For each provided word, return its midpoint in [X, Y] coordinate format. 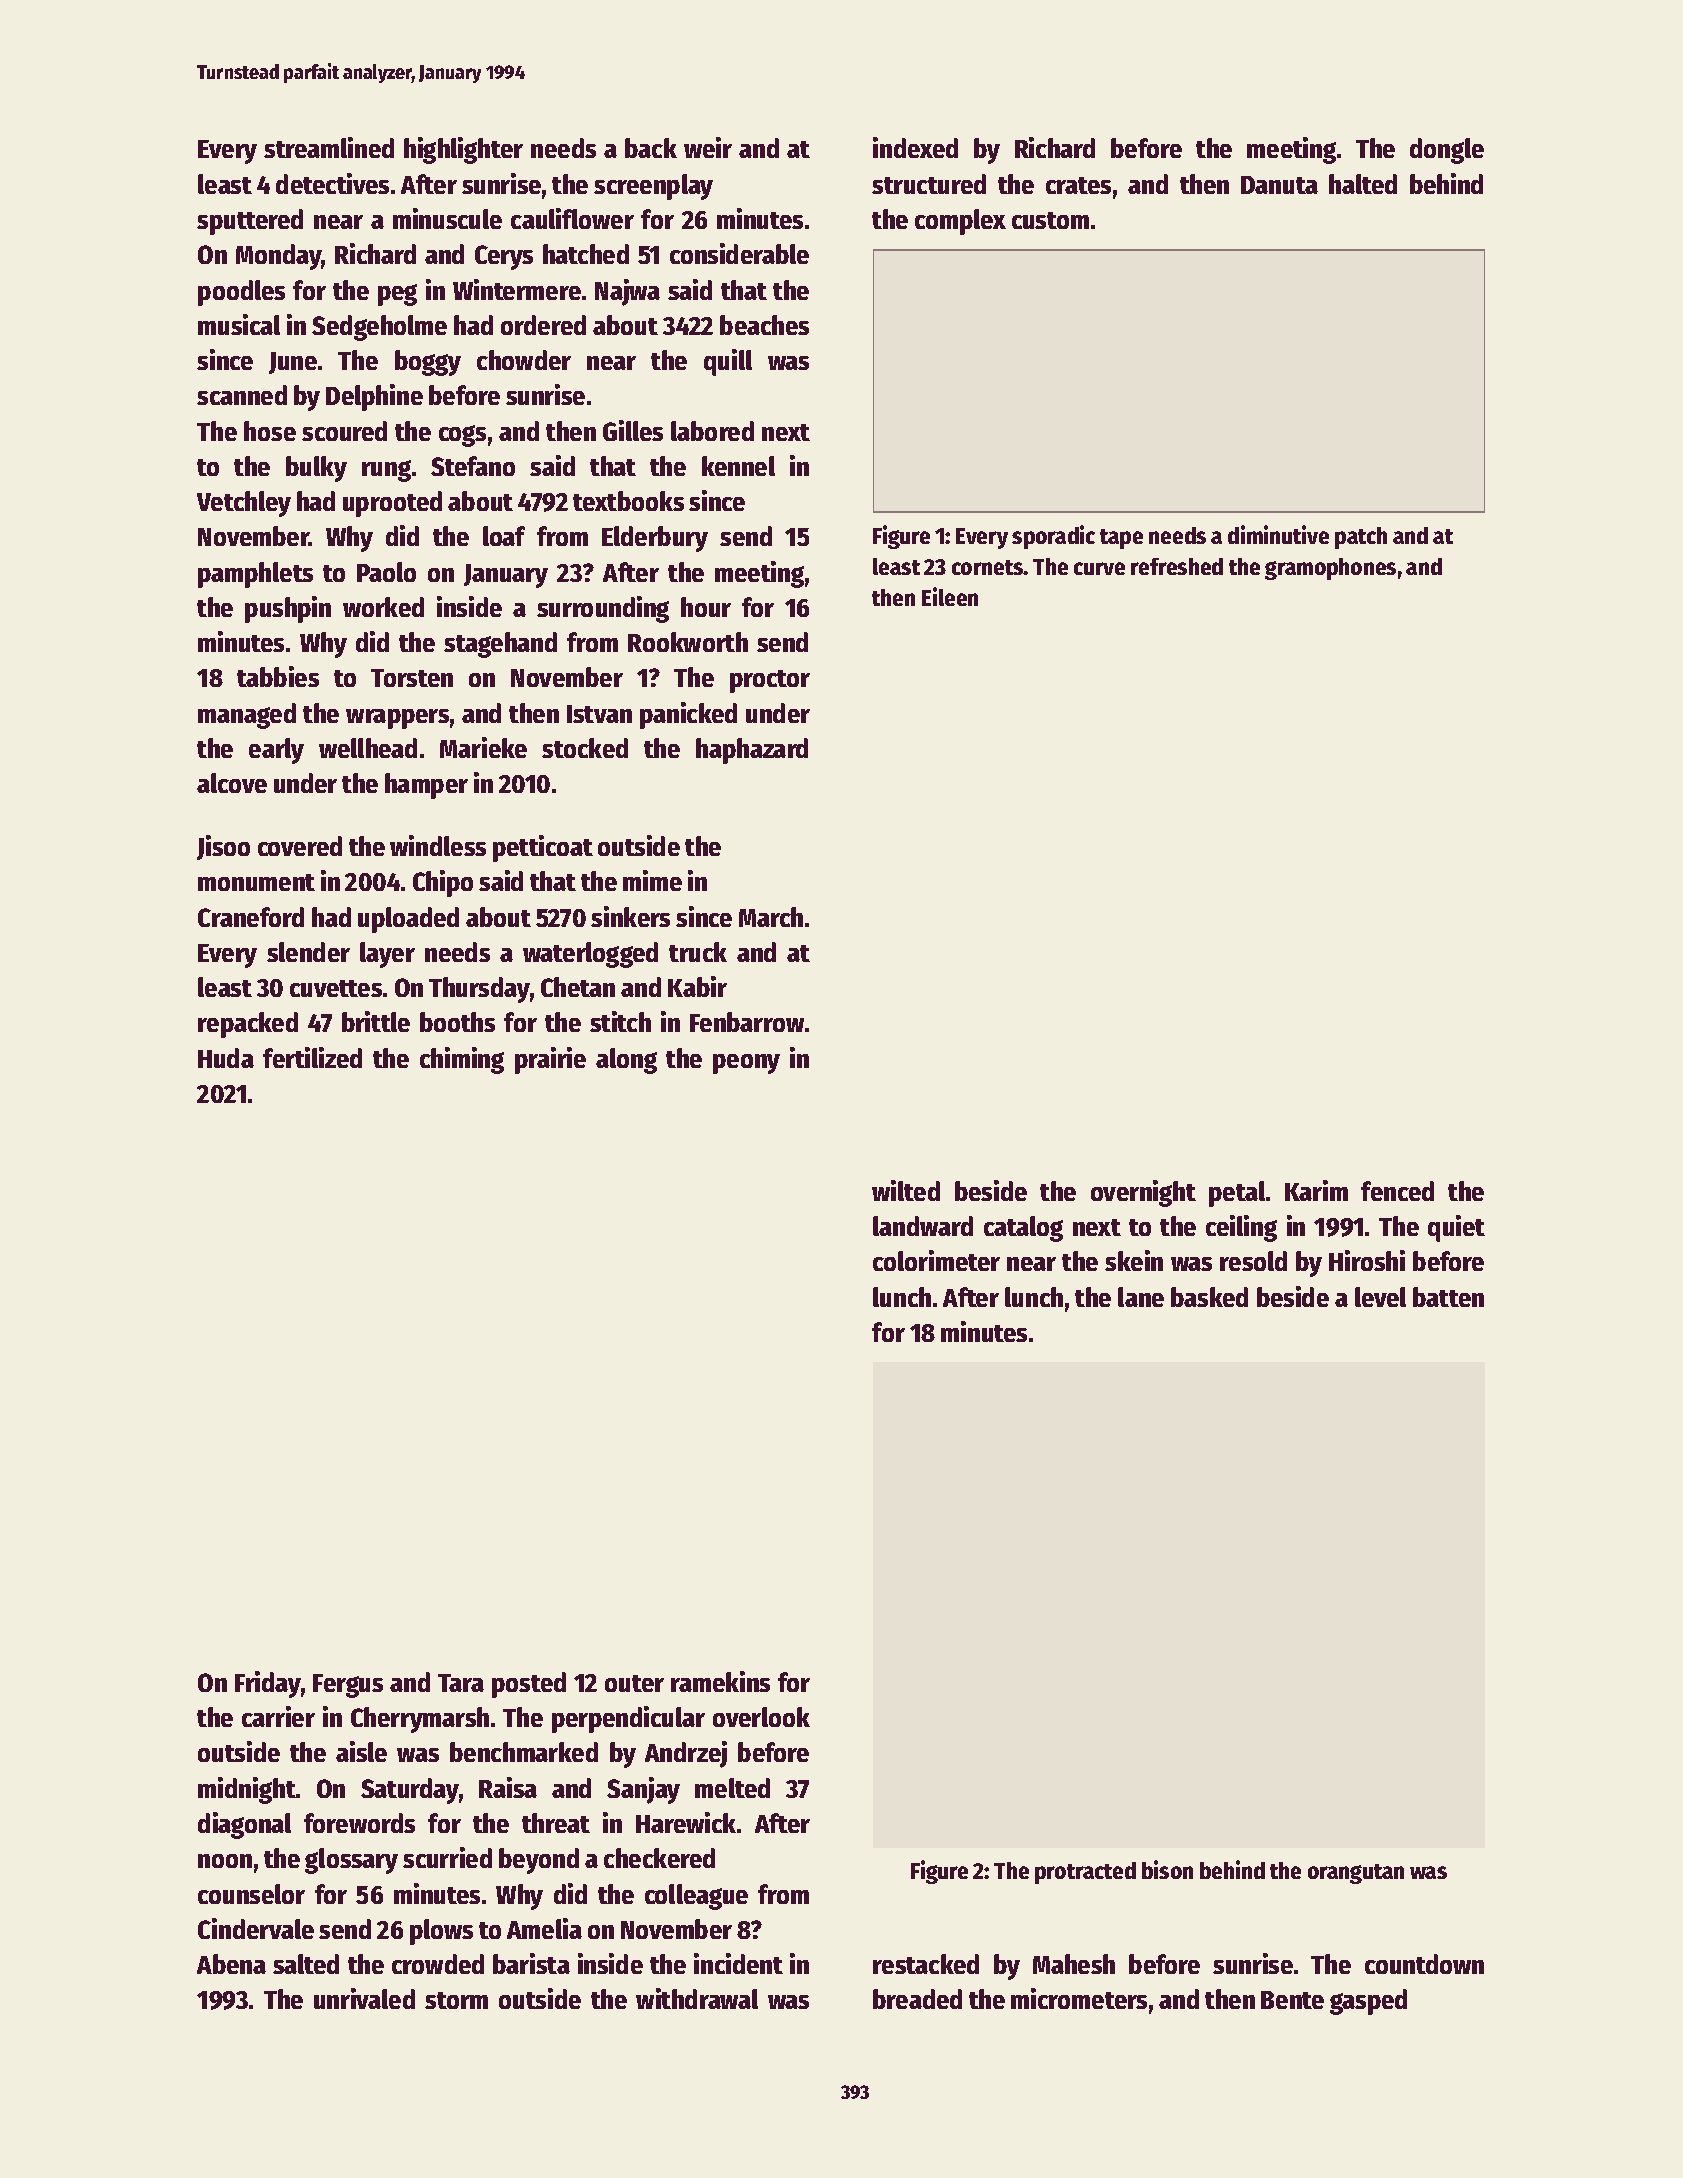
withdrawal [697, 1998]
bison [1167, 1869]
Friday [268, 1684]
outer [634, 1683]
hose [270, 431]
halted [1363, 184]
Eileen [950, 596]
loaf [504, 536]
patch [1361, 538]
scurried [447, 1857]
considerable [739, 253]
